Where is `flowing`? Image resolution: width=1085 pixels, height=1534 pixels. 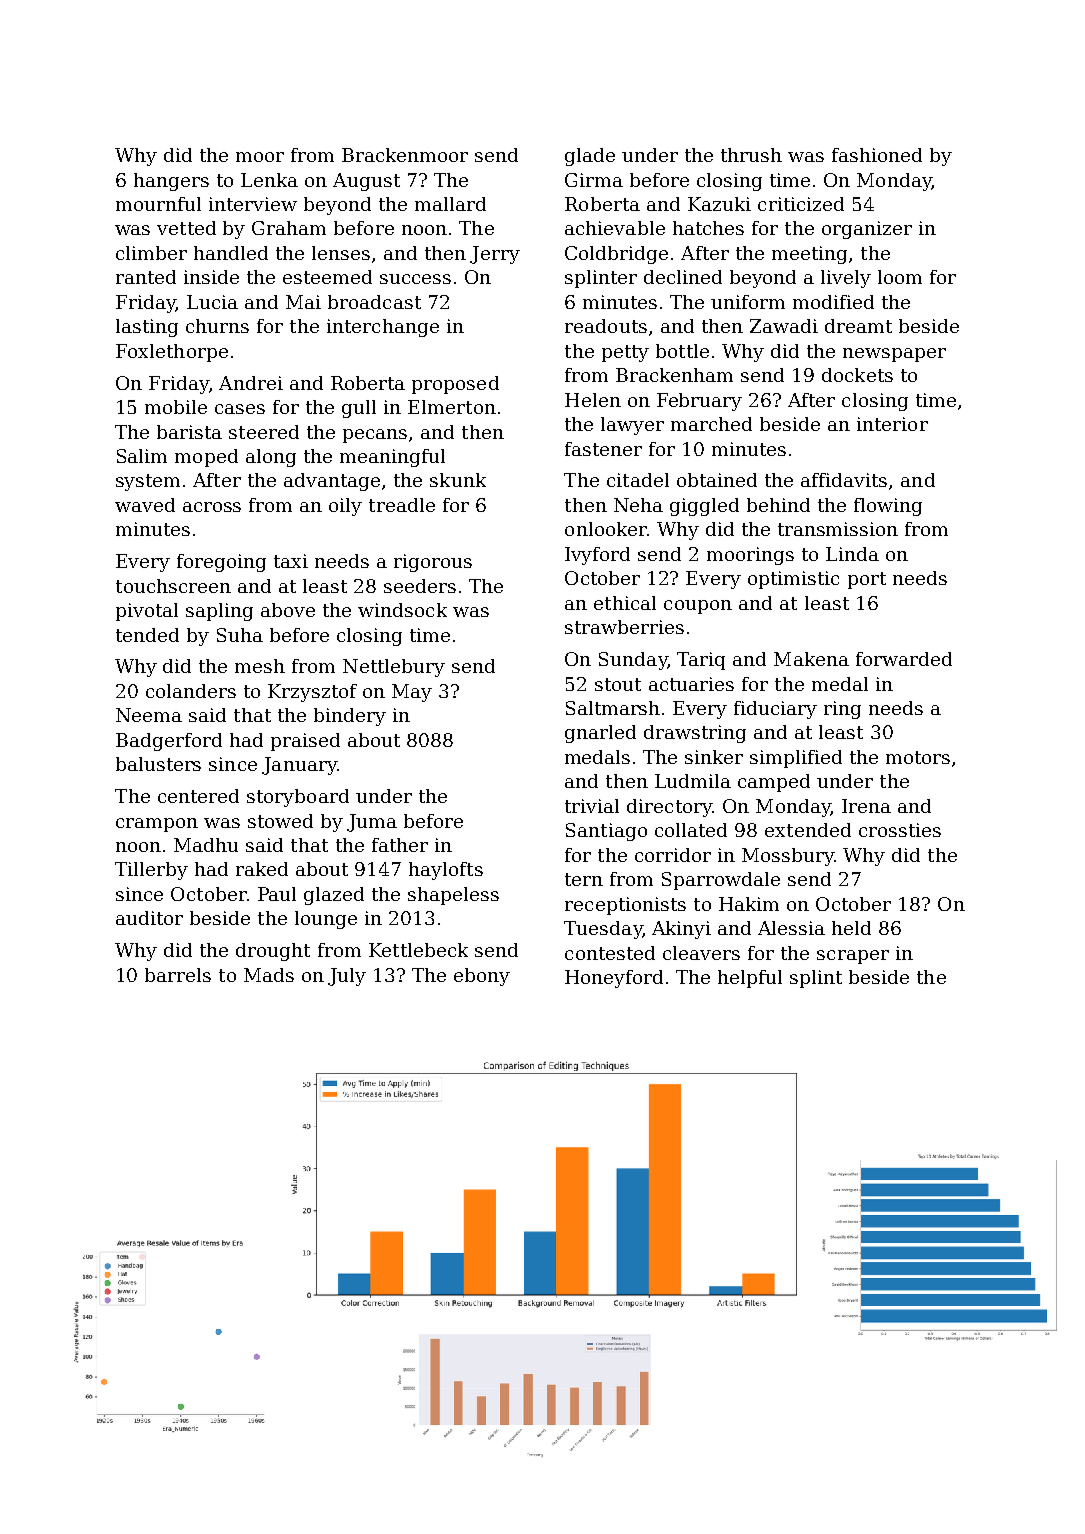
flowing is located at coordinates (888, 507).
